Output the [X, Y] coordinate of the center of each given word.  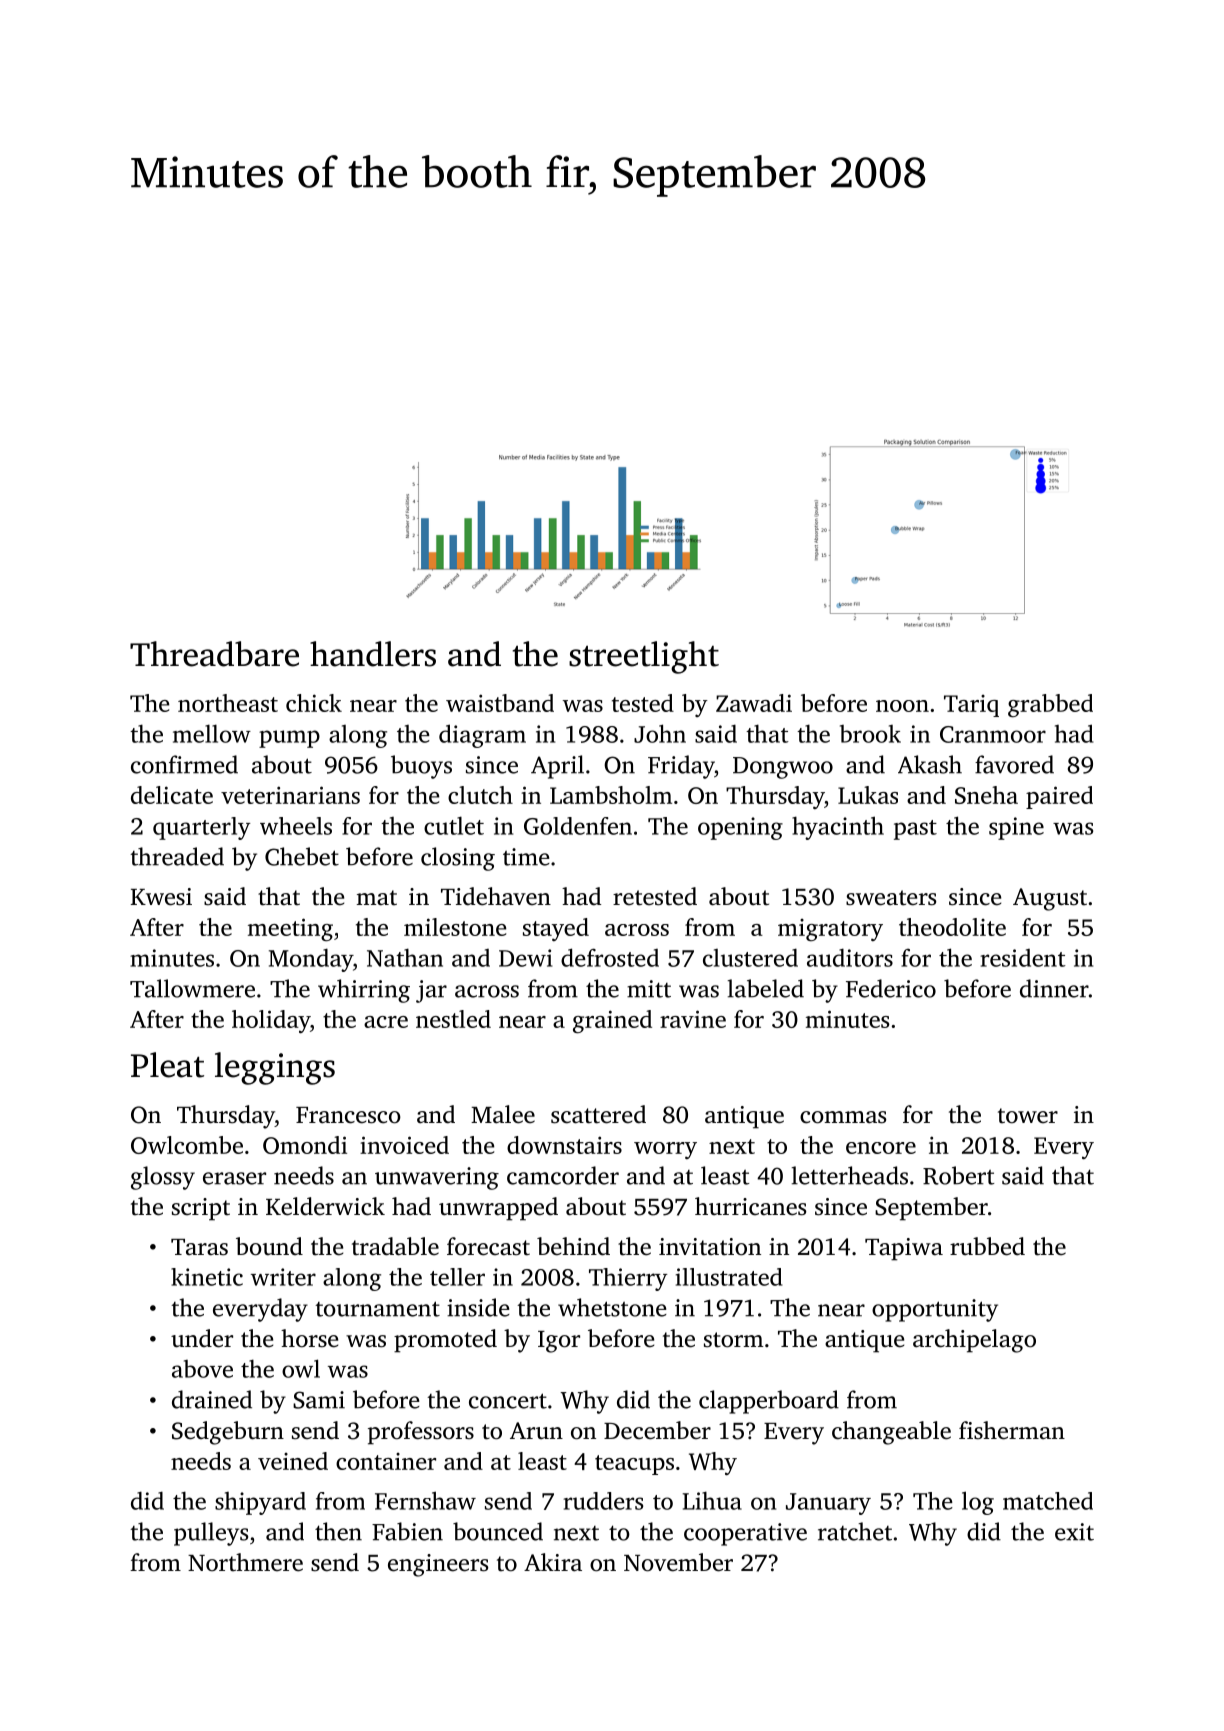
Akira [553, 1562]
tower [1028, 1116]
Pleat [167, 1065]
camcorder [563, 1175]
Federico [891, 988]
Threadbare [214, 654]
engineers [438, 1565]
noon [902, 706]
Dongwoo [783, 768]
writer [283, 1277]
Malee [503, 1114]
